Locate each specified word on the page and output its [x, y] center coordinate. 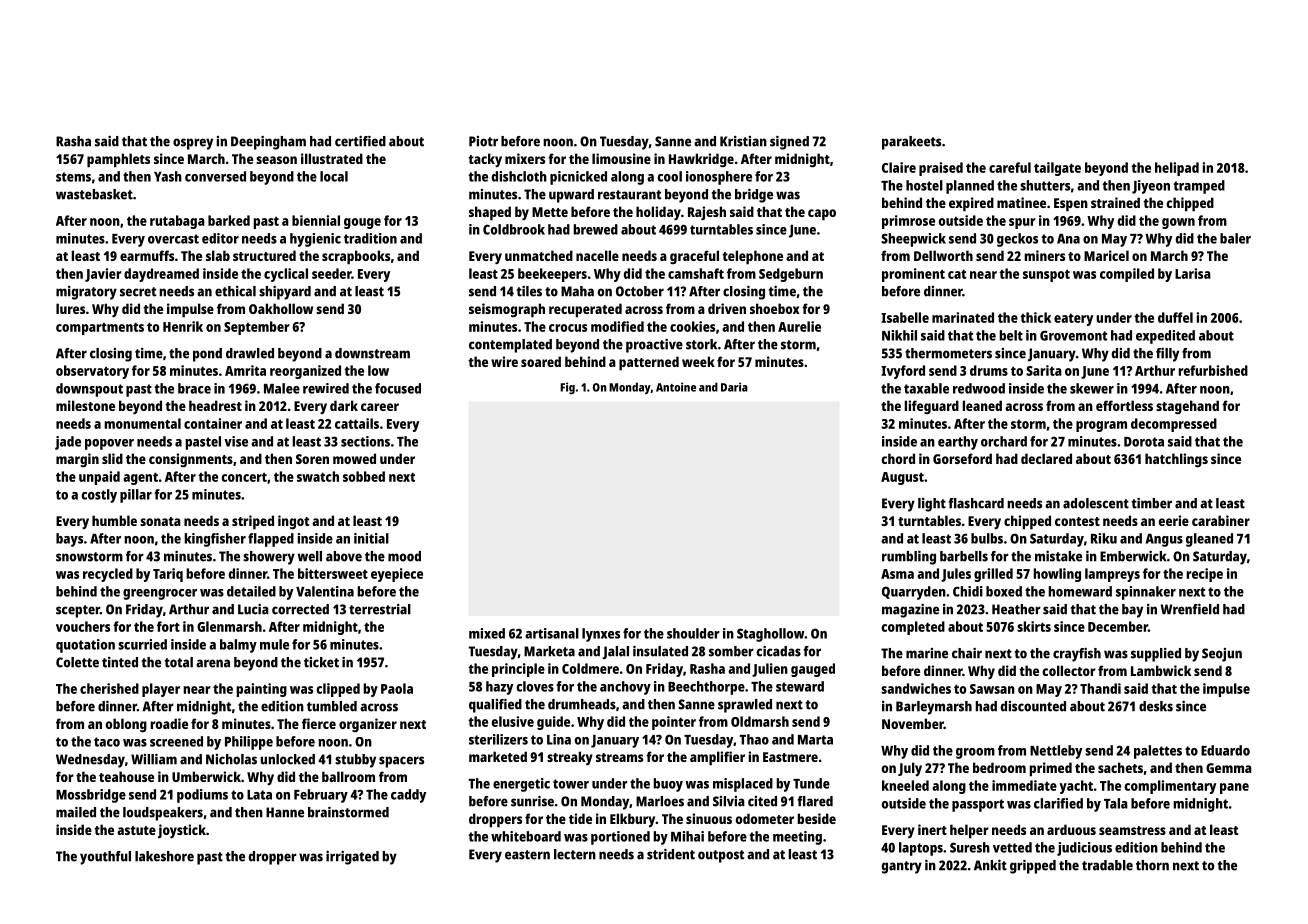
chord [898, 458]
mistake [1058, 556]
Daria [734, 387]
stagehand [1187, 407]
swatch [318, 476]
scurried [142, 644]
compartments [100, 328]
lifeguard [931, 407]
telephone [752, 257]
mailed [76, 812]
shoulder [693, 633]
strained [1115, 202]
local [334, 176]
